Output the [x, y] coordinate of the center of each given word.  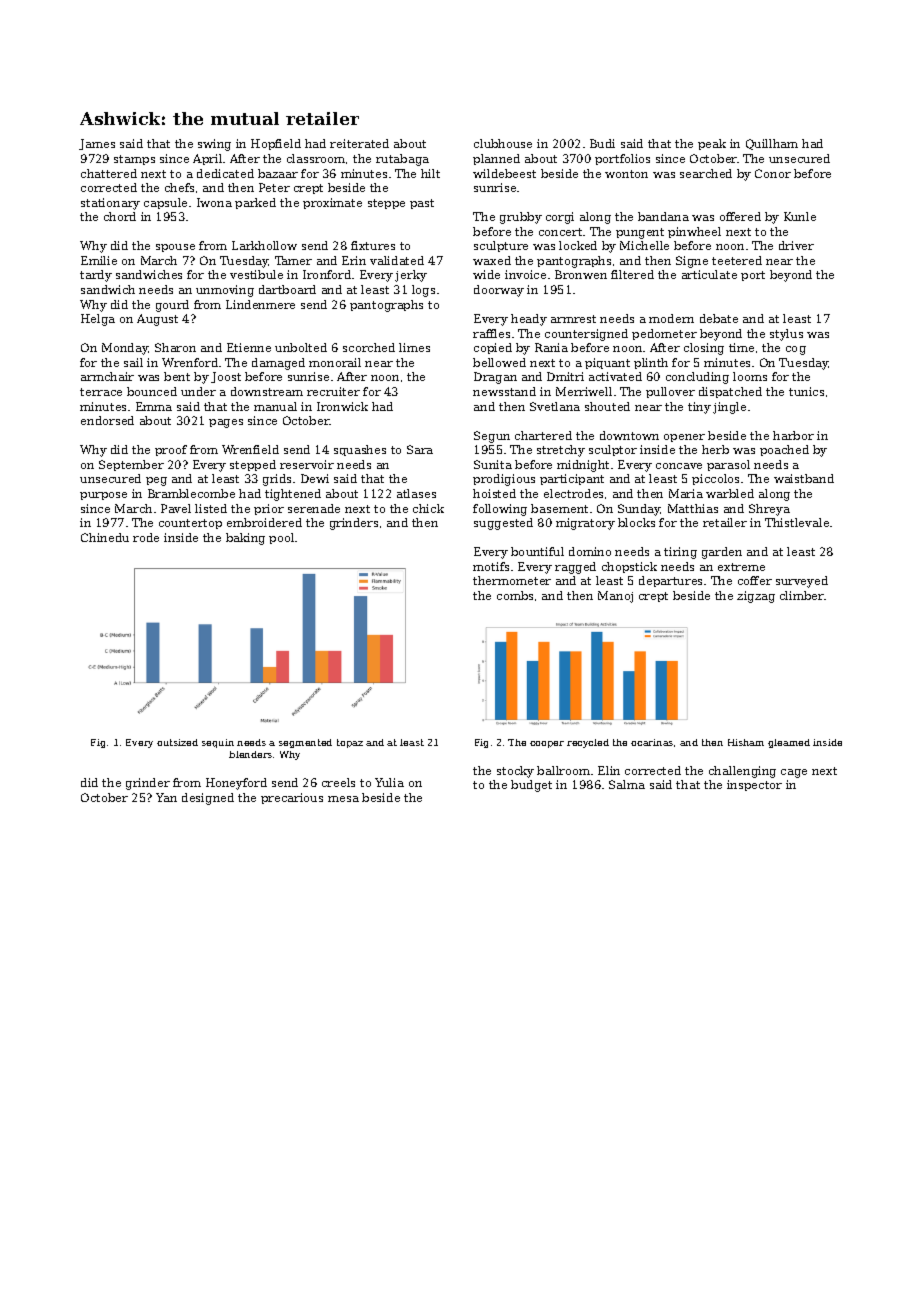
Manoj [615, 597]
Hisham [746, 742]
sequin [218, 743]
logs [423, 291]
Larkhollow [264, 245]
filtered [632, 274]
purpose [103, 496]
